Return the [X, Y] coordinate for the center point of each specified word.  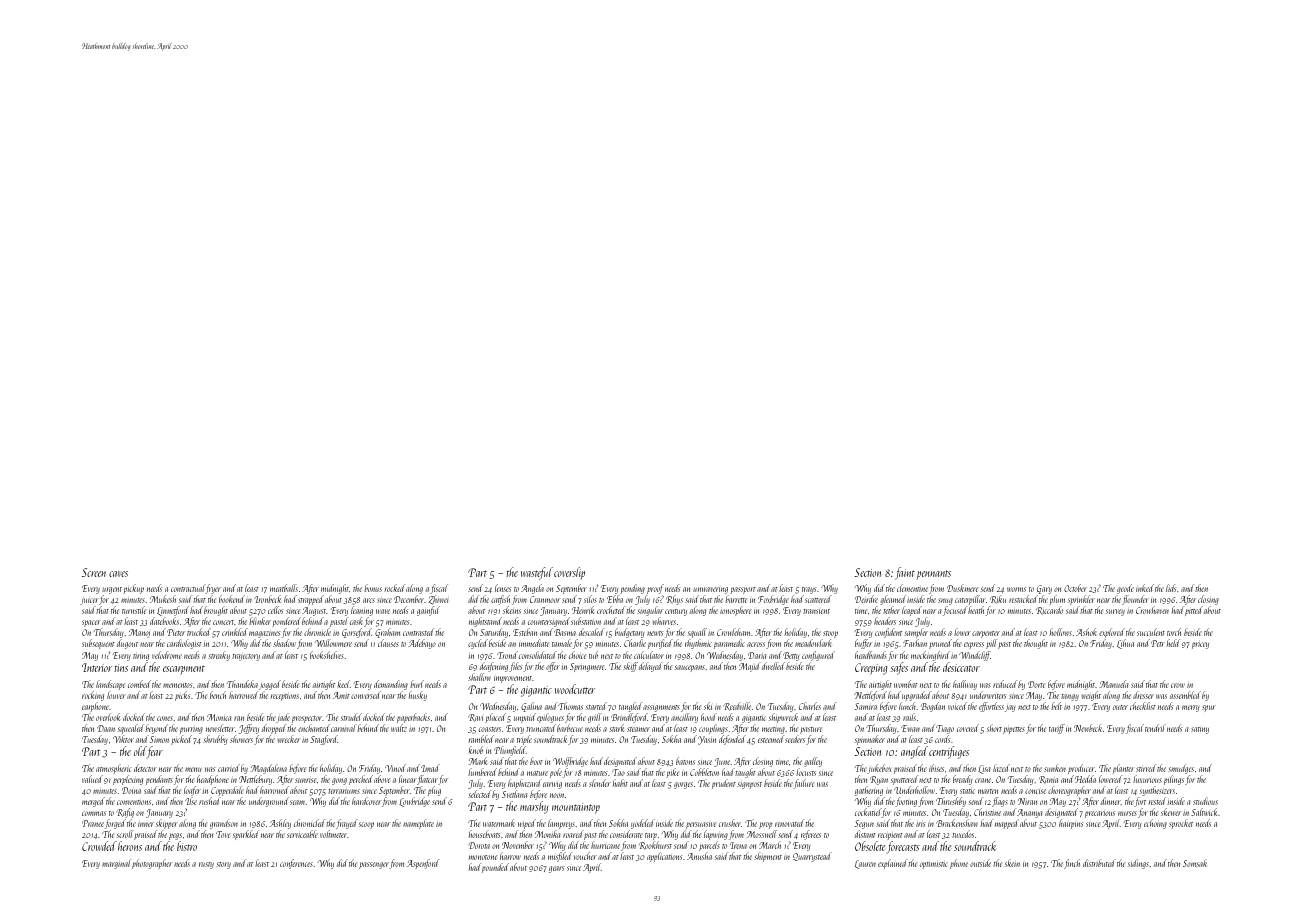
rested [1157, 801]
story [223, 865]
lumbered [482, 772]
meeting [773, 730]
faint [905, 573]
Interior [97, 667]
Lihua [1125, 644]
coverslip [569, 573]
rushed [210, 801]
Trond [507, 655]
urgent [112, 590]
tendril [1155, 728]
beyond [156, 729]
